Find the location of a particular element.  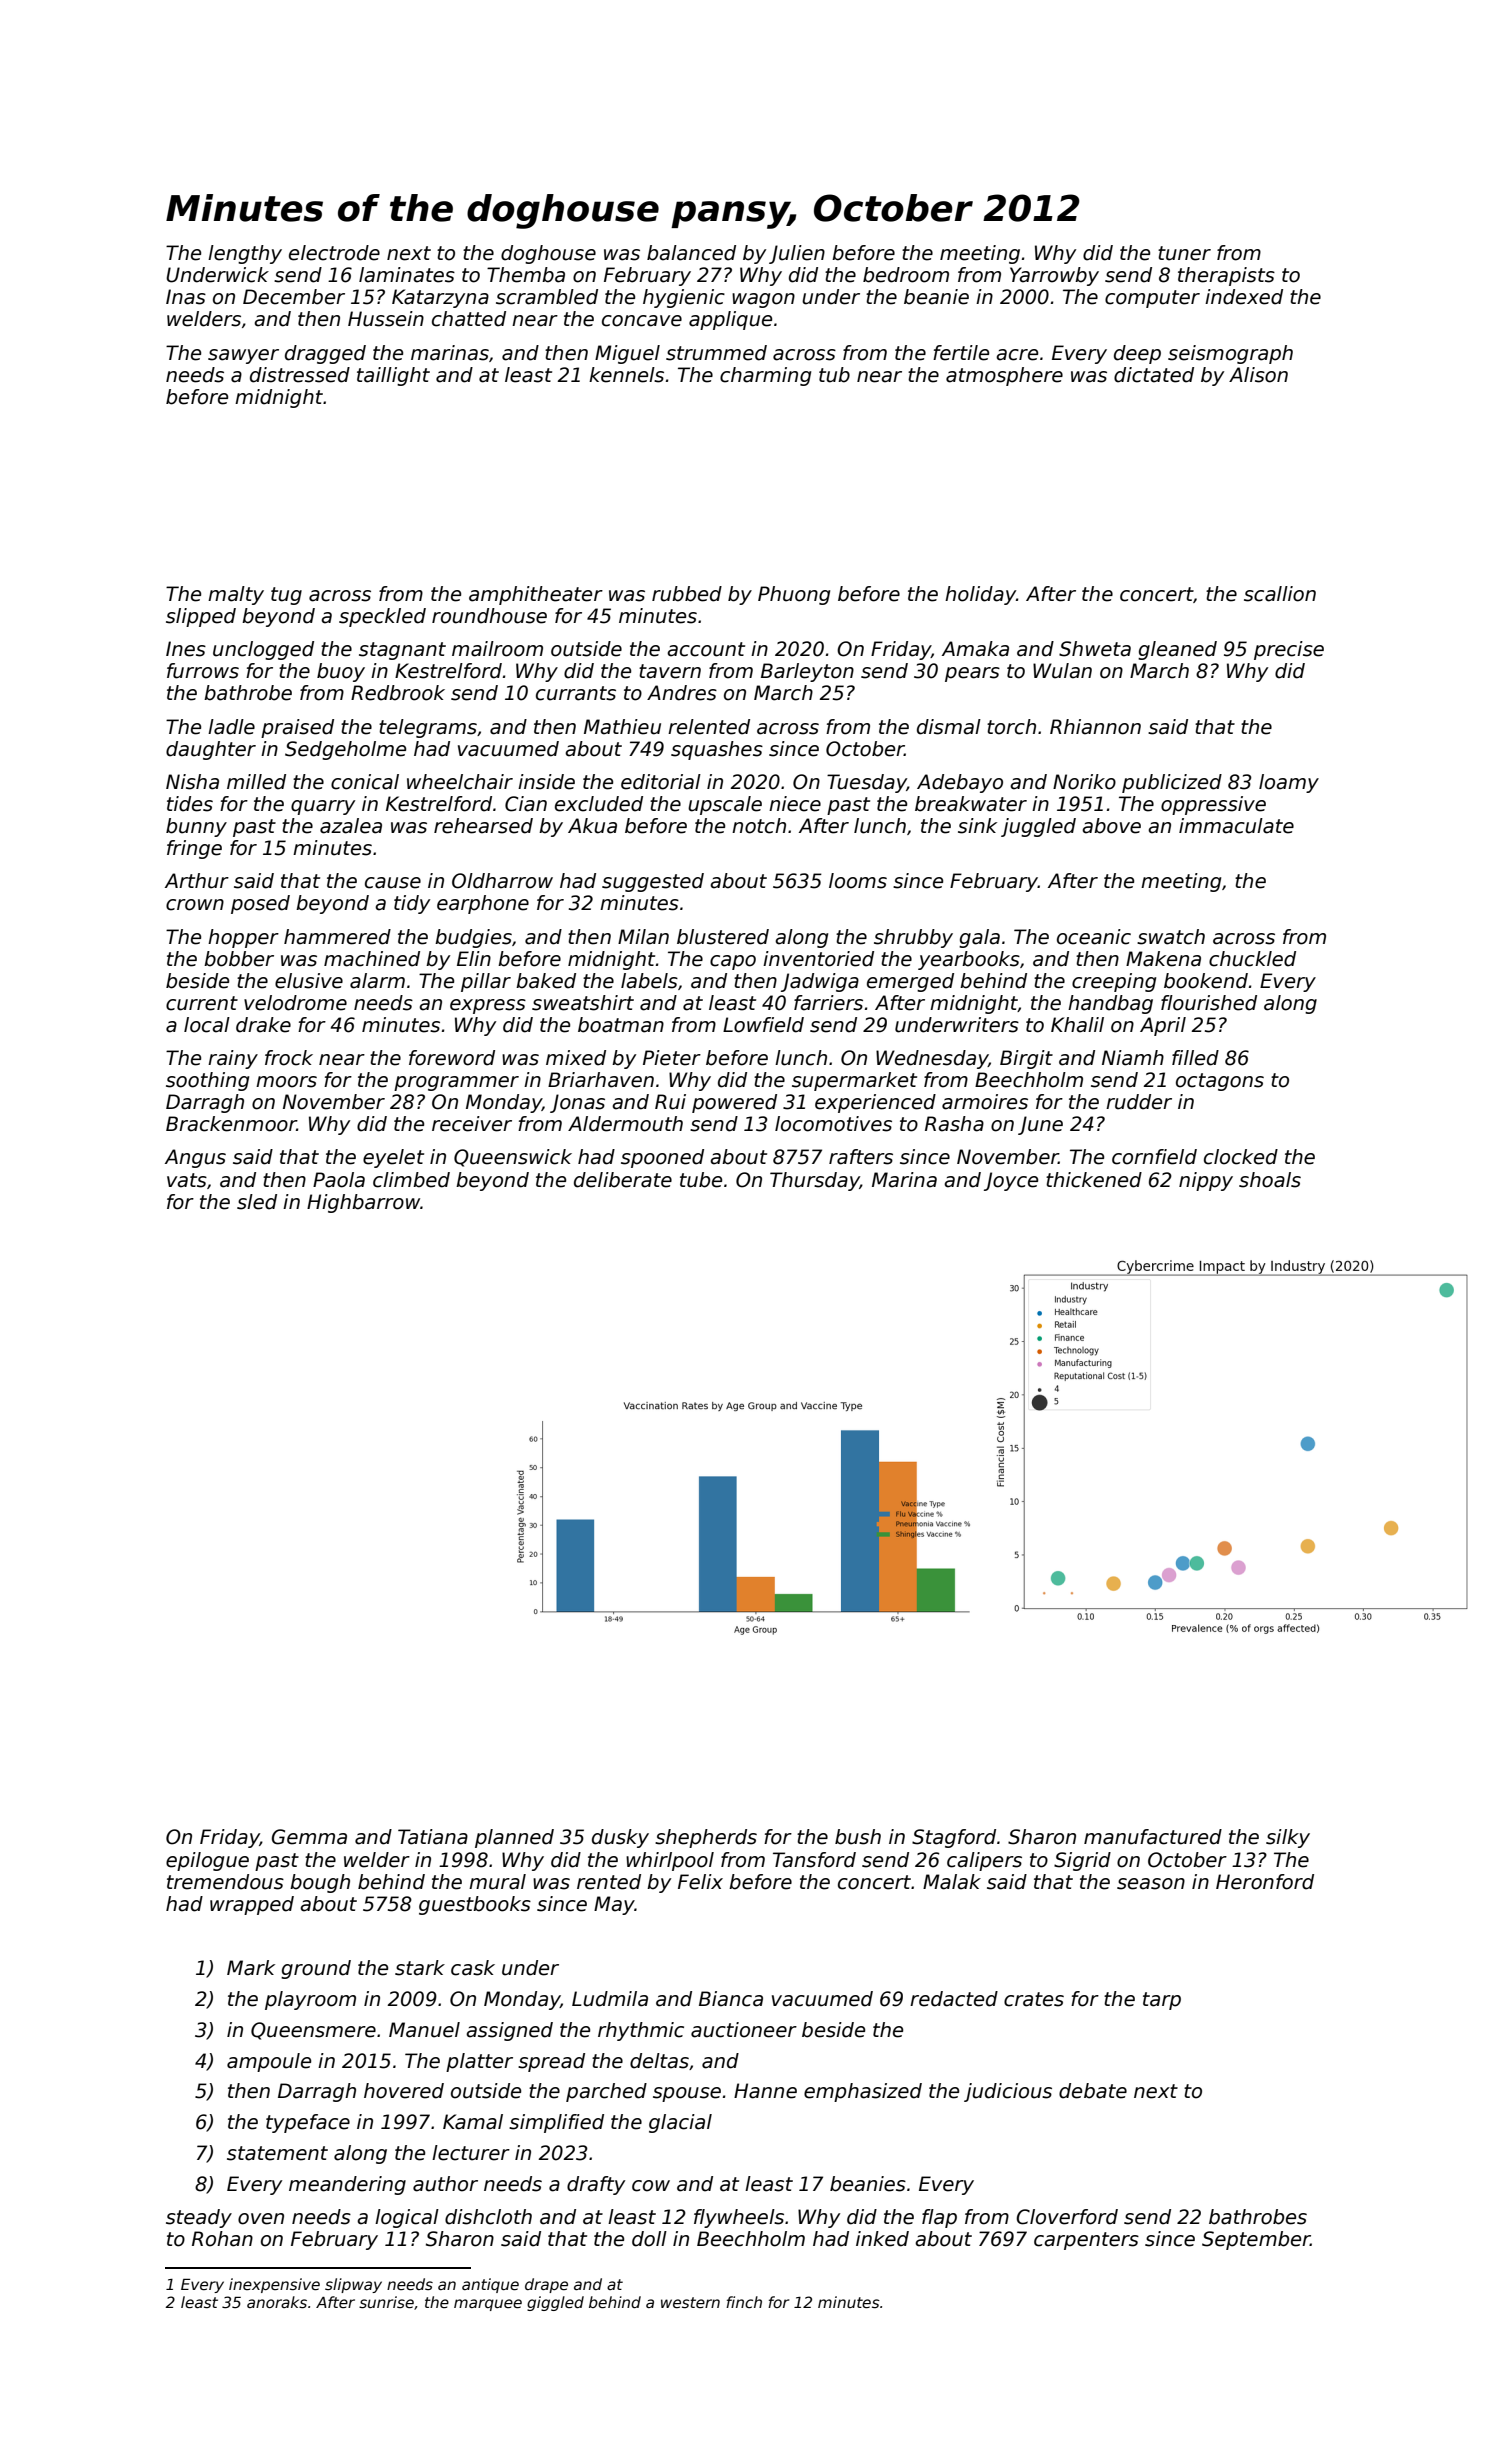

finch is located at coordinates (744, 2302).
